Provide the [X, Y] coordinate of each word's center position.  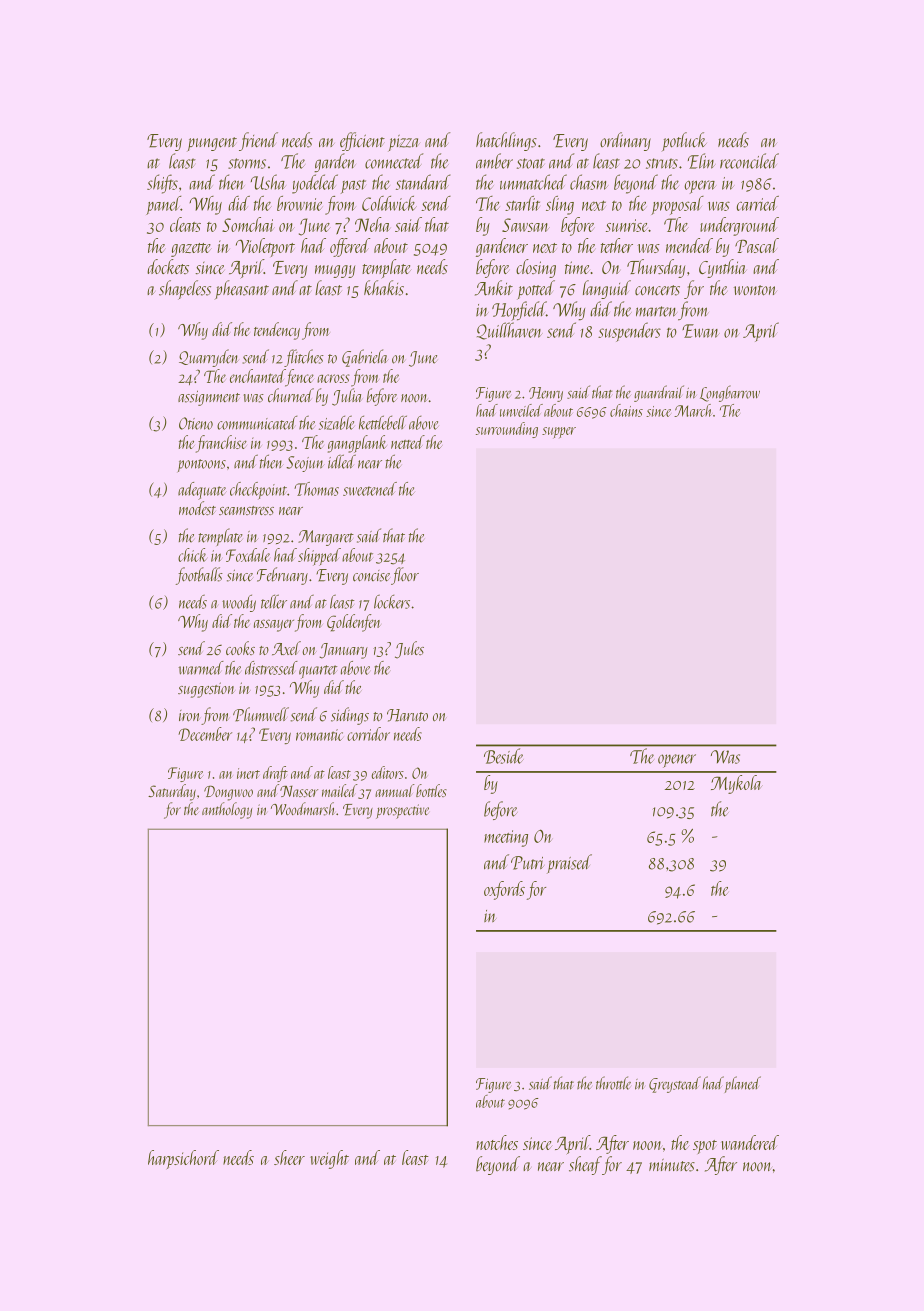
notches [497, 1142]
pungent [212, 144]
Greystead [675, 1084]
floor [405, 576]
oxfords [504, 890]
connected [394, 161]
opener [677, 761]
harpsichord [183, 1159]
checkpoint [258, 491]
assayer [274, 625]
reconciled [749, 161]
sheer [289, 1157]
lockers [392, 601]
